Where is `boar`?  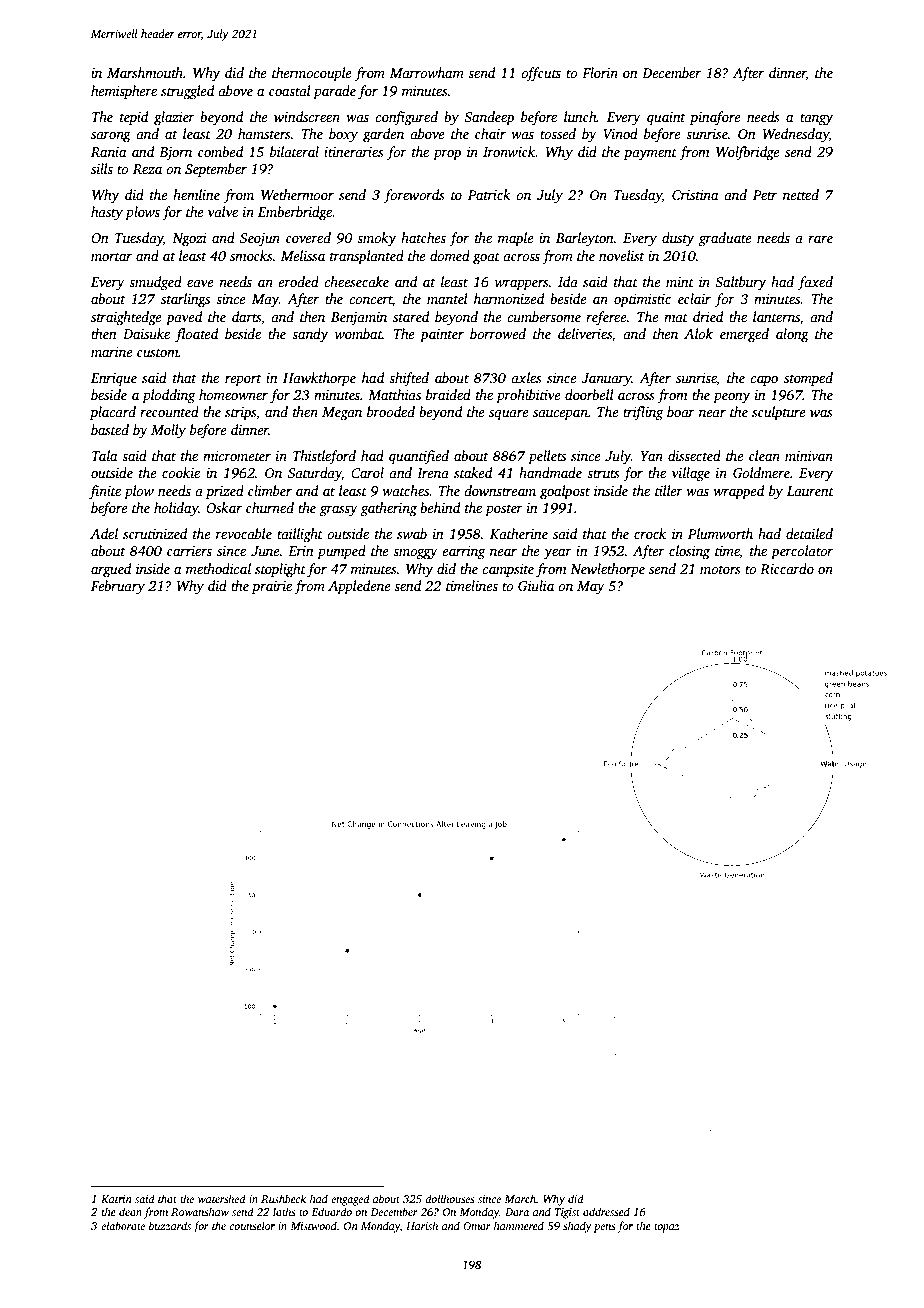
boar is located at coordinates (681, 411).
